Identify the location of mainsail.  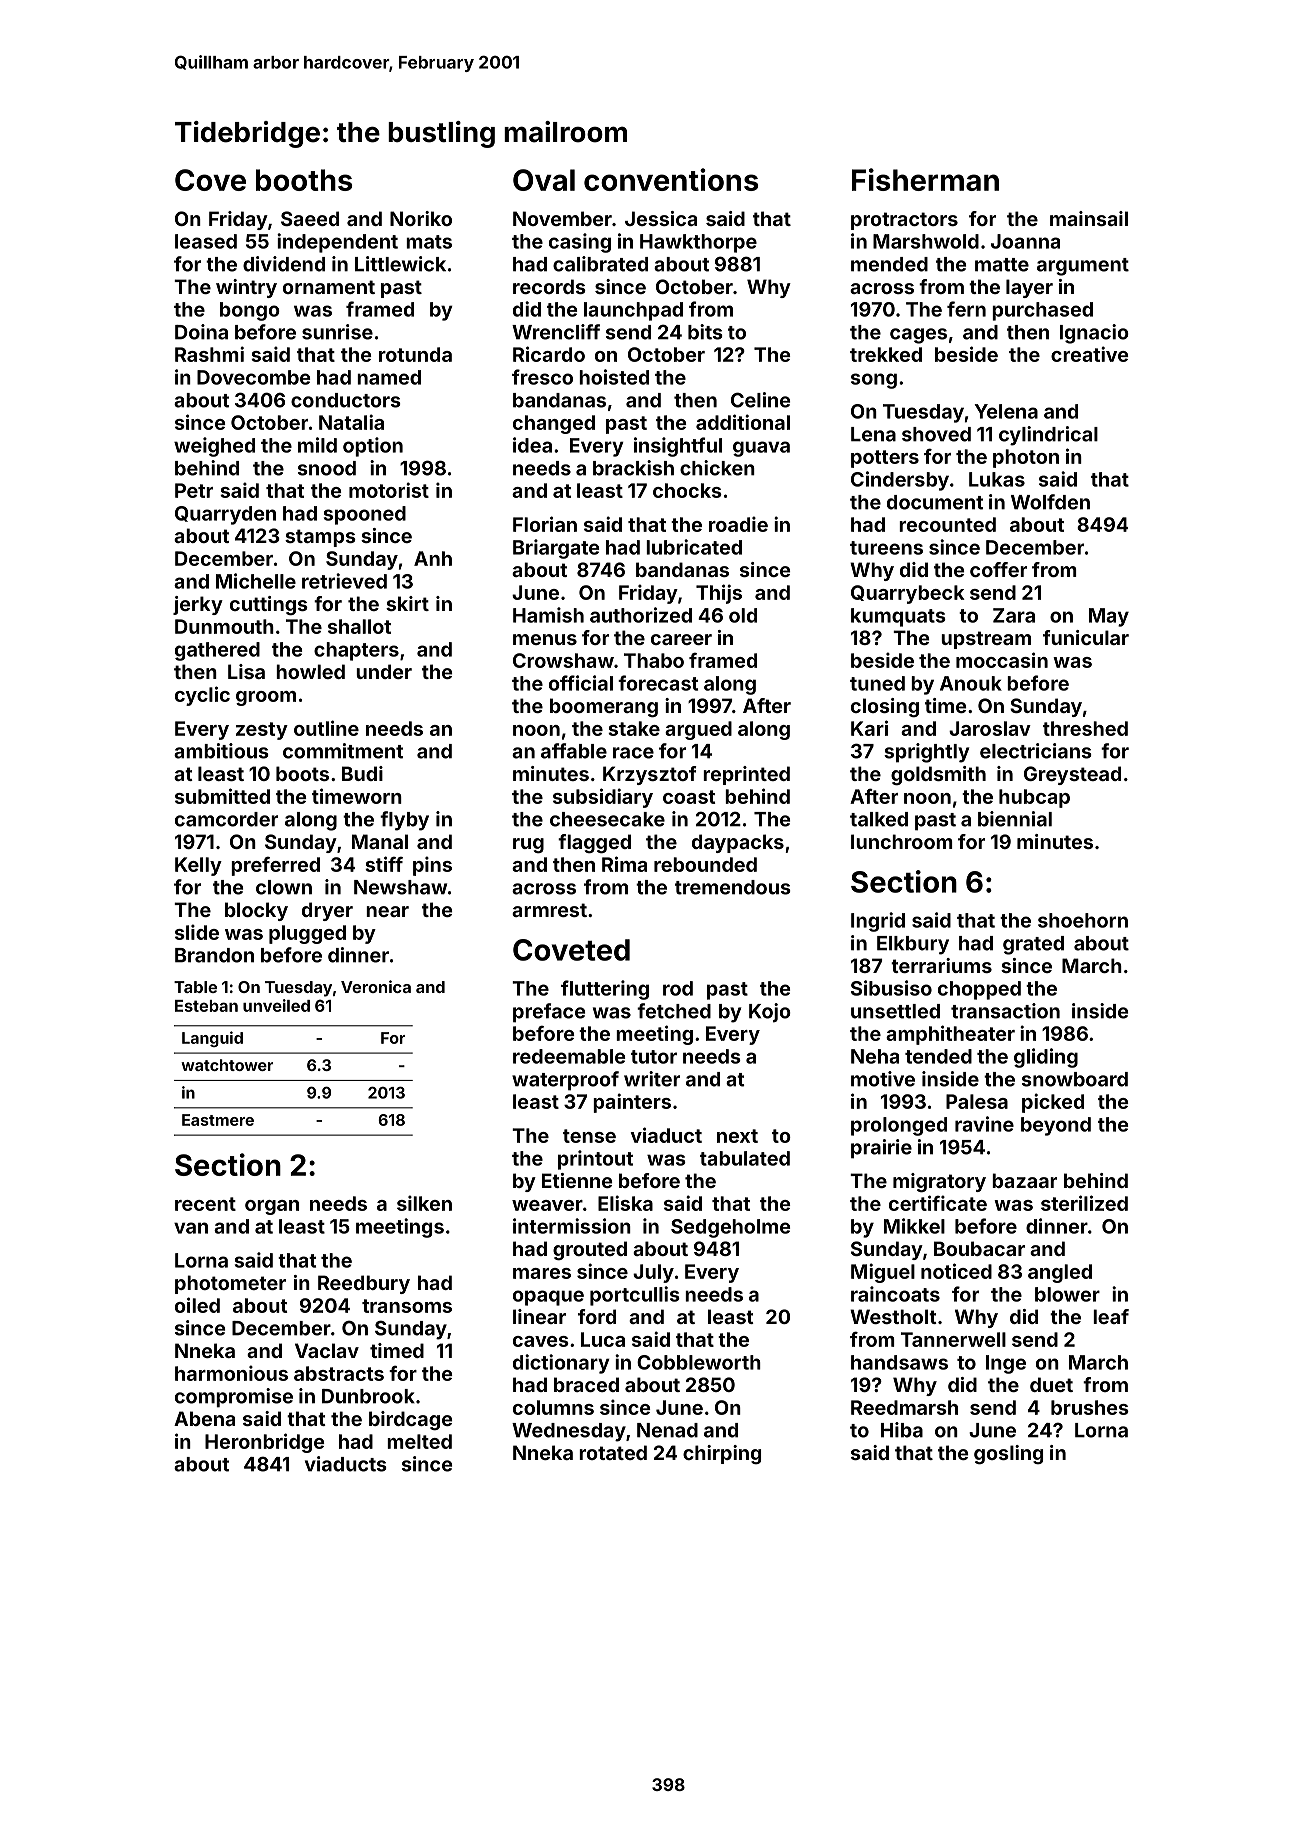
(1089, 218).
